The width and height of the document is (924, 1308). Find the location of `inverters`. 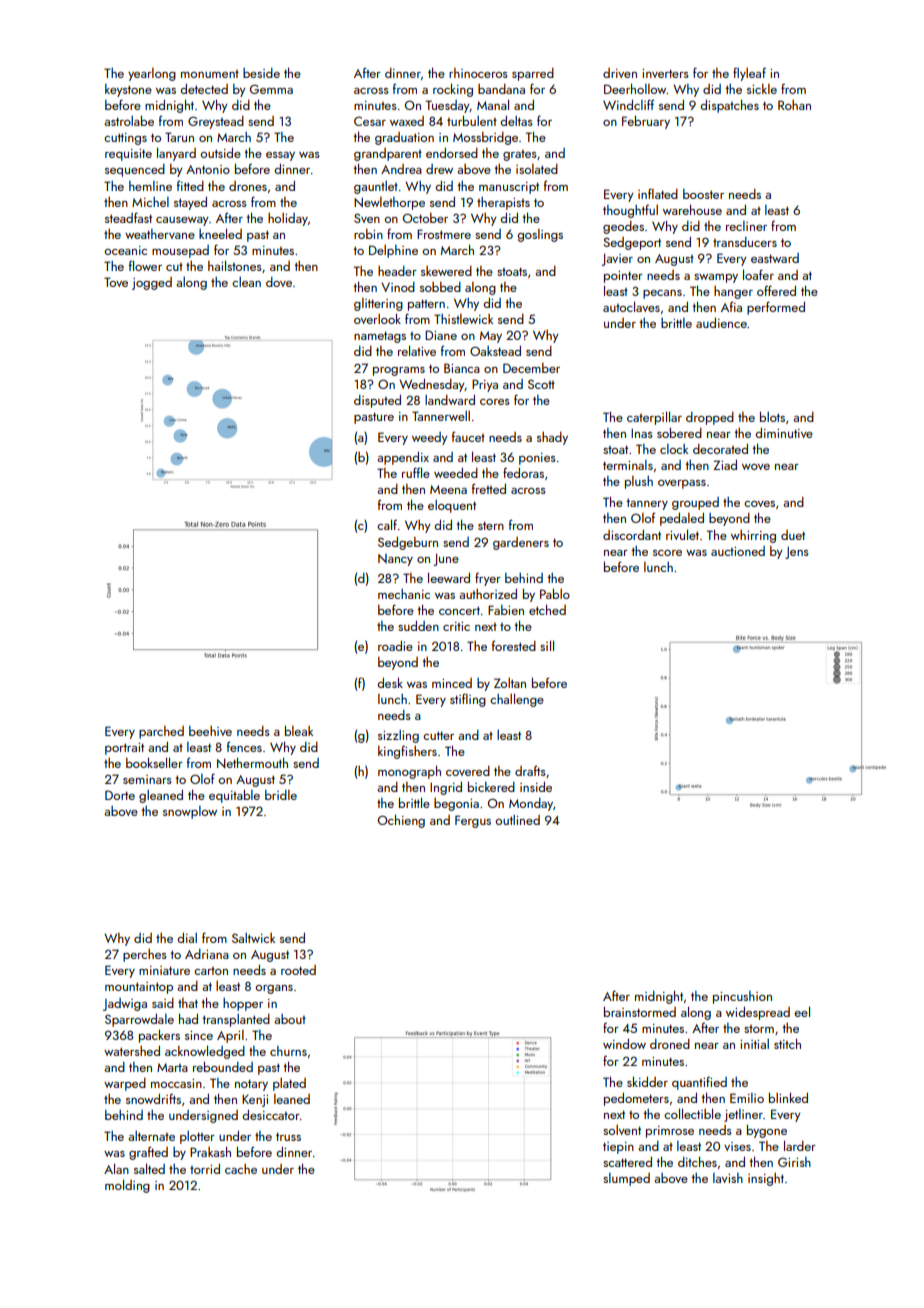

inverters is located at coordinates (665, 73).
